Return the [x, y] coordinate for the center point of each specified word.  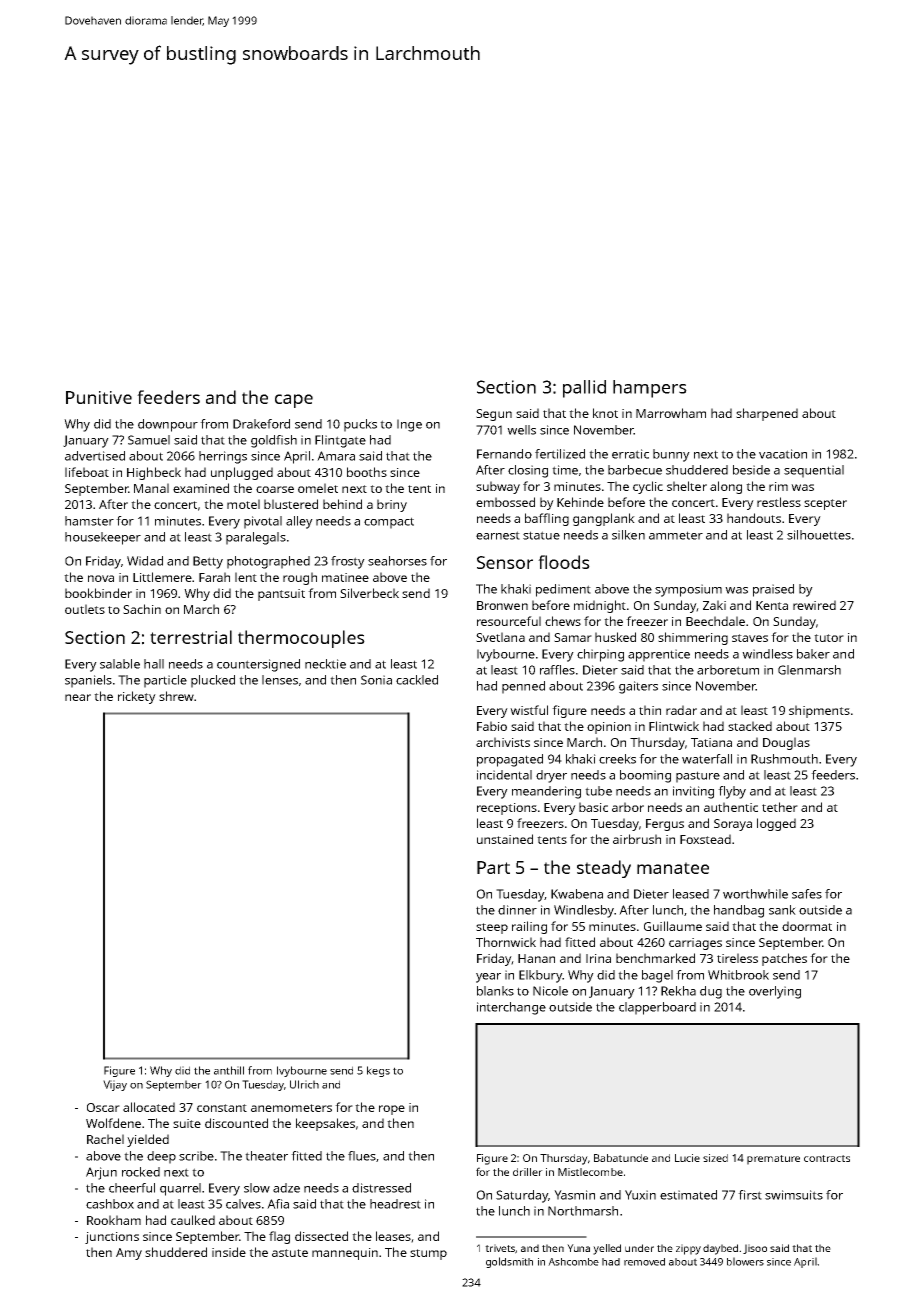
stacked [750, 726]
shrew [176, 696]
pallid [584, 389]
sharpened [767, 414]
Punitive [99, 397]
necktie [325, 664]
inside [229, 1252]
